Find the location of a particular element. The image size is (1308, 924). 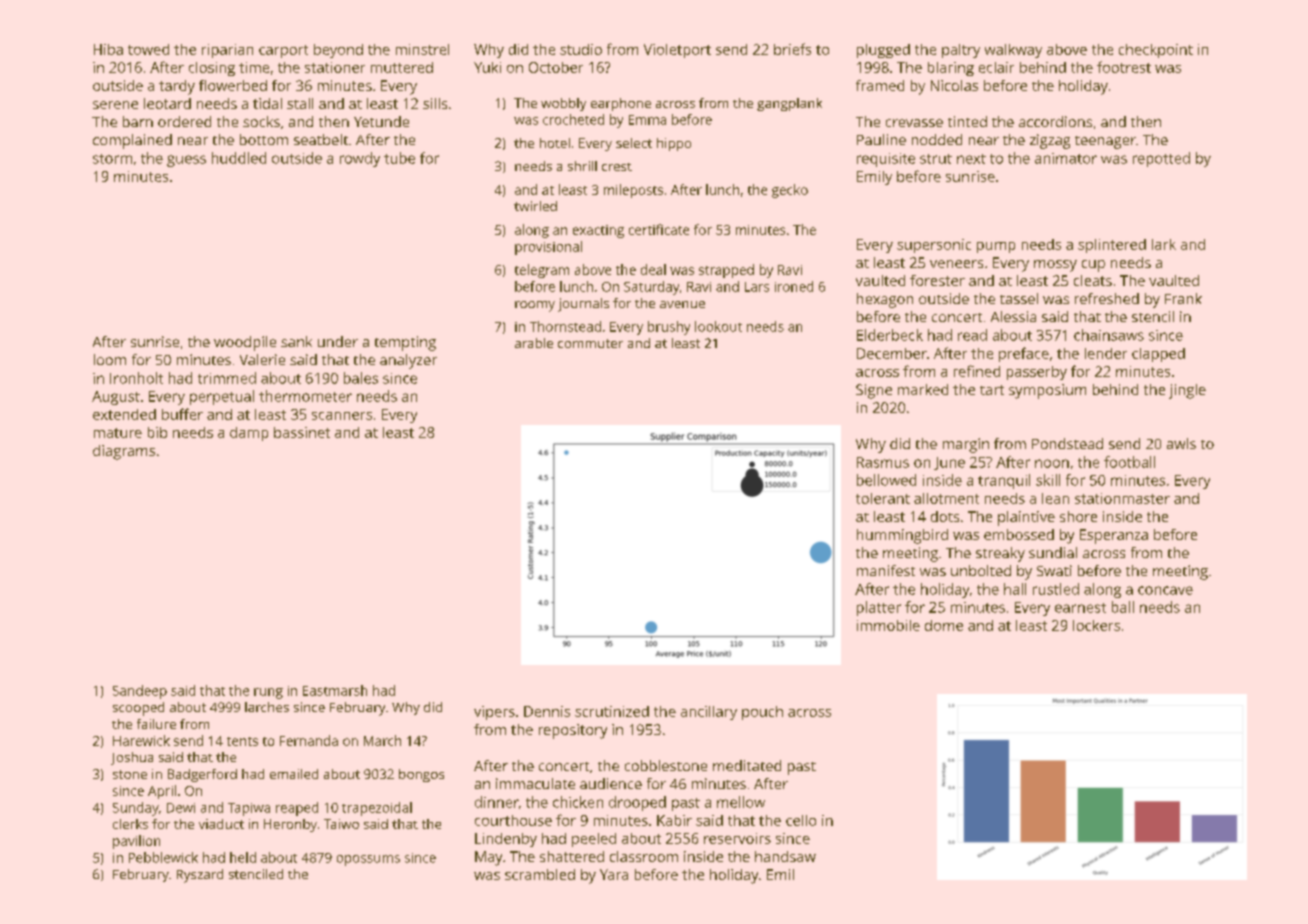

bottom is located at coordinates (264, 139).
